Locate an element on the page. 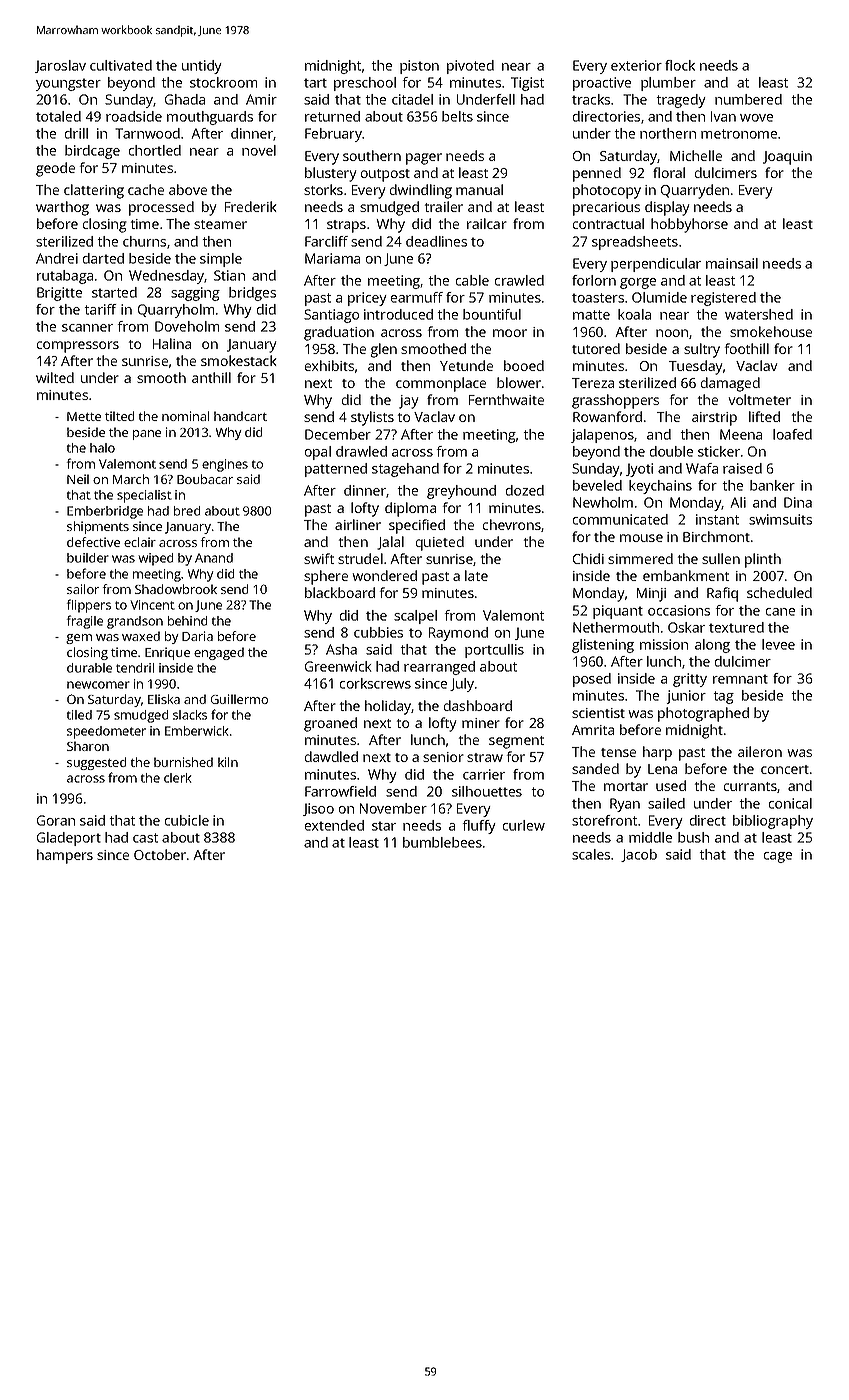 The width and height of the image is (849, 1400). tense is located at coordinates (618, 752).
